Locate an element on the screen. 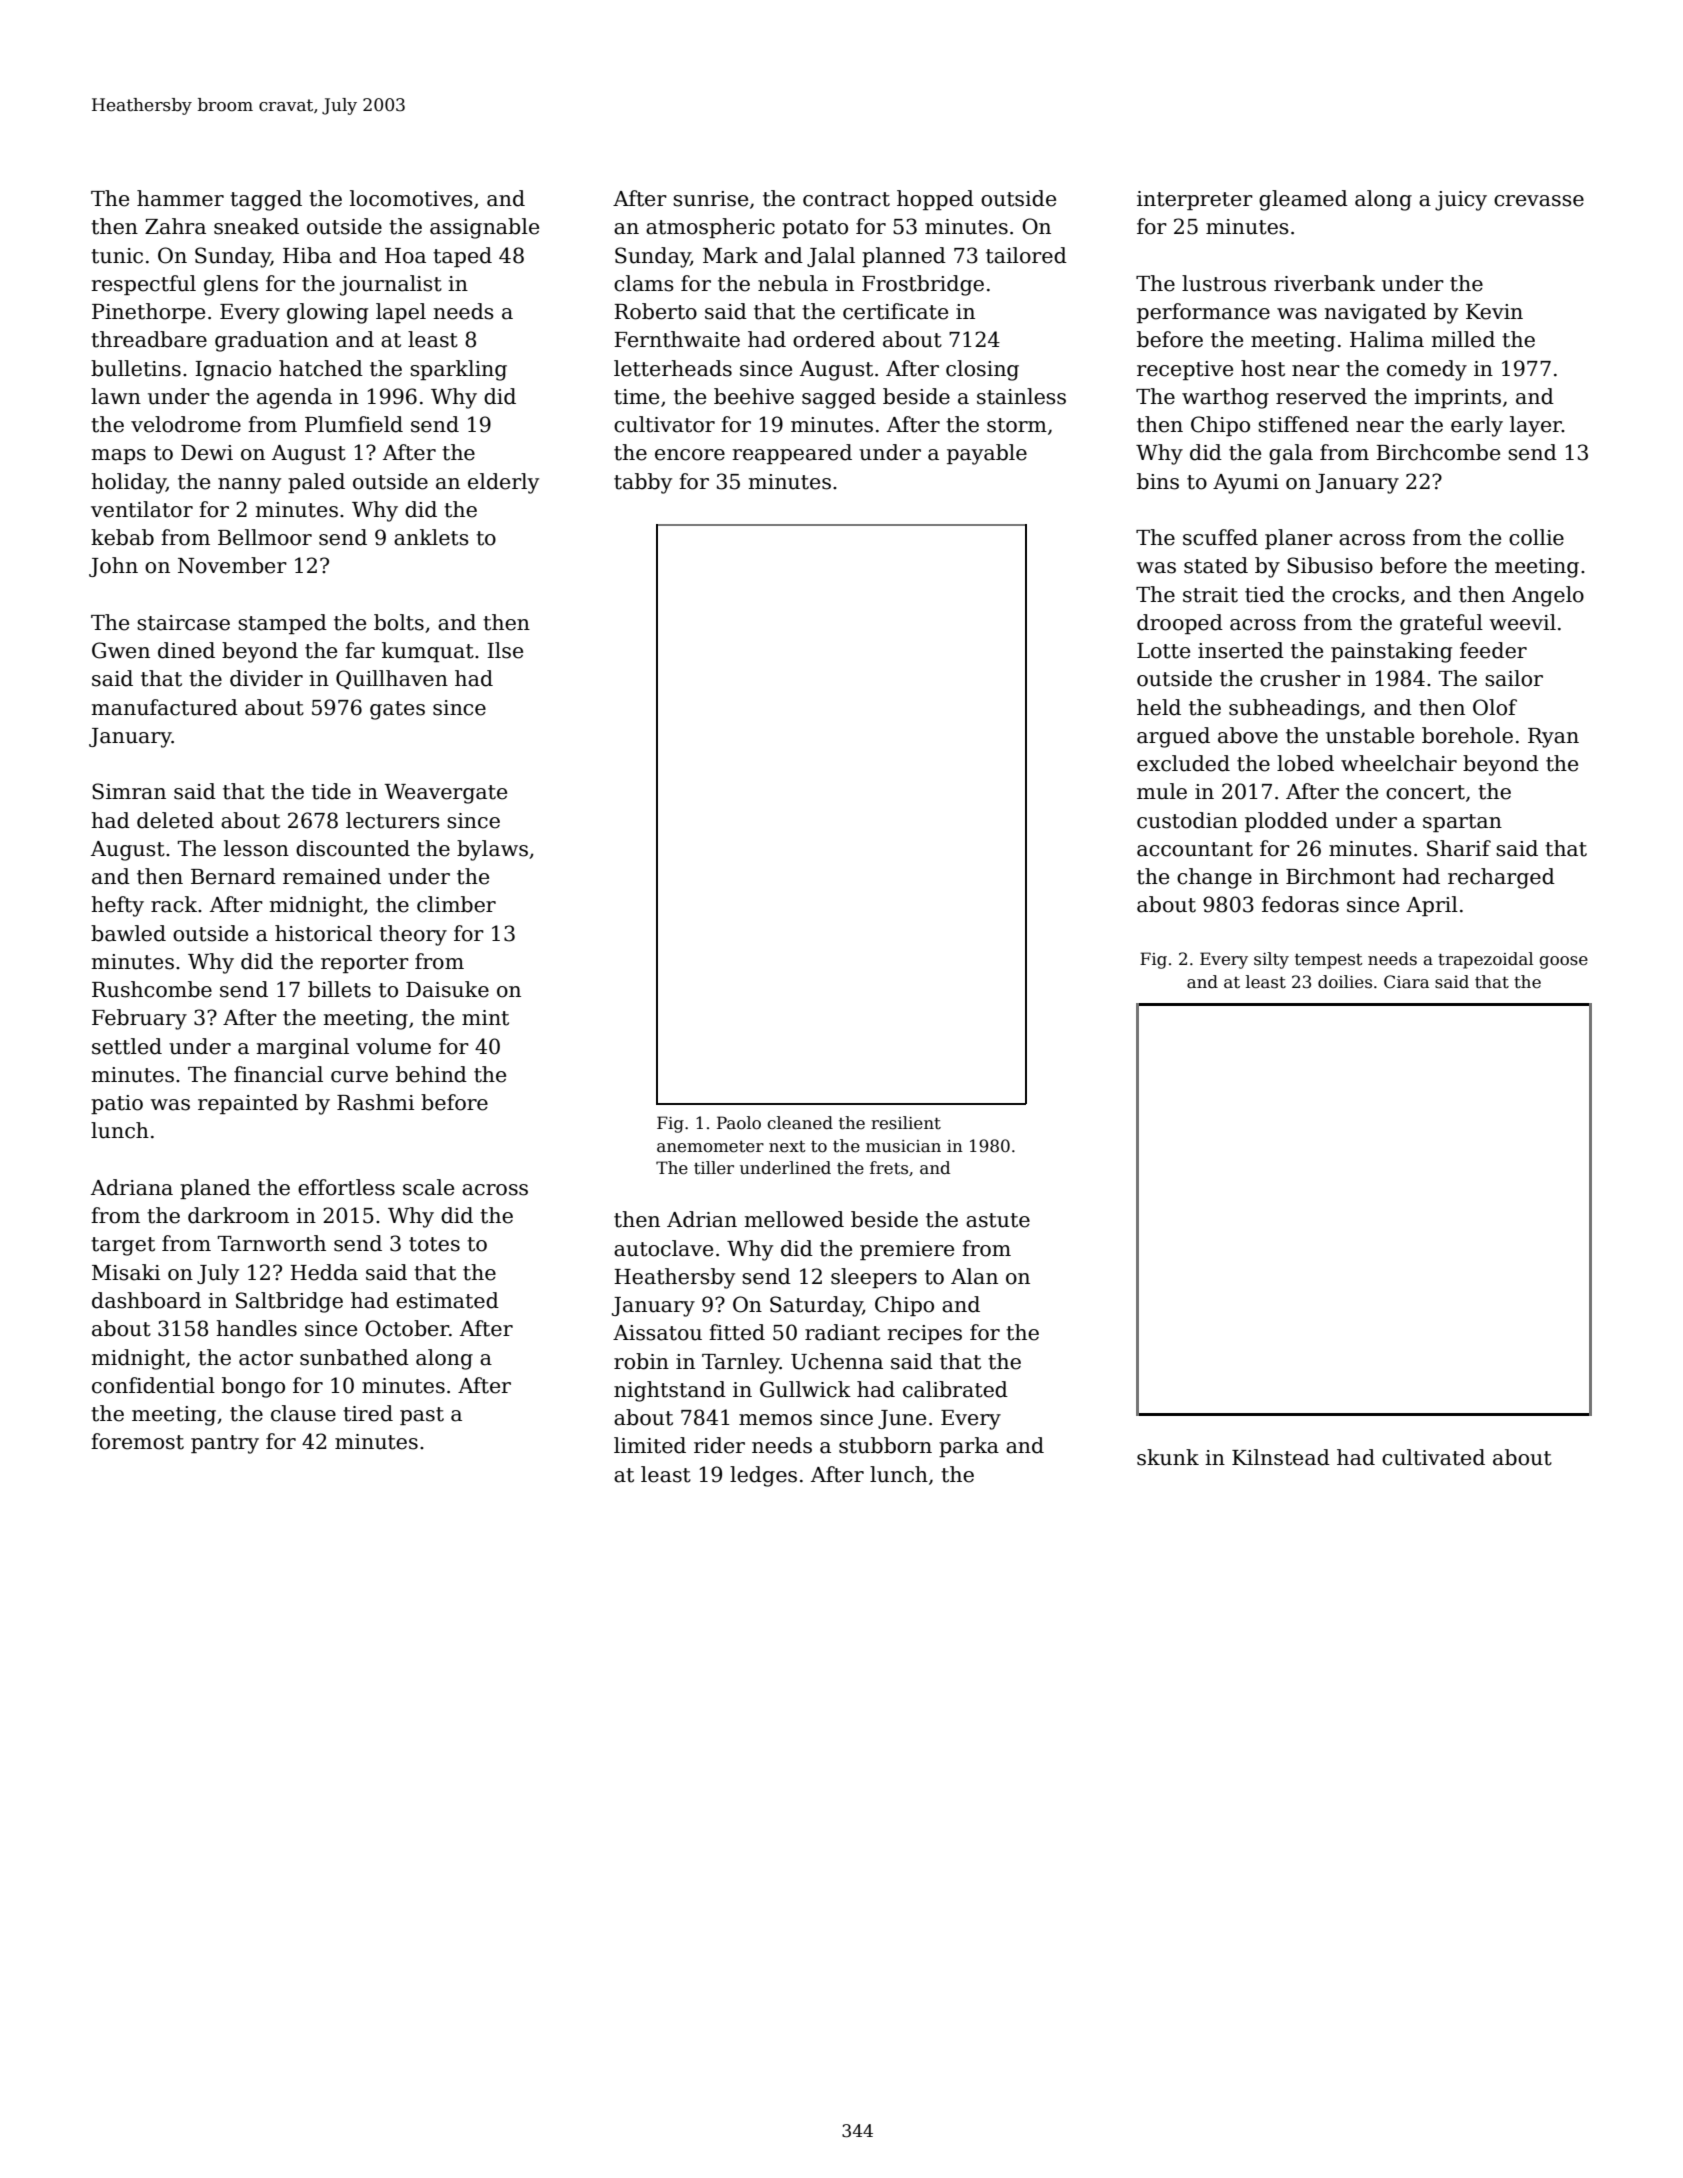 The height and width of the screenshot is (2178, 1683). locomotives is located at coordinates (411, 198).
